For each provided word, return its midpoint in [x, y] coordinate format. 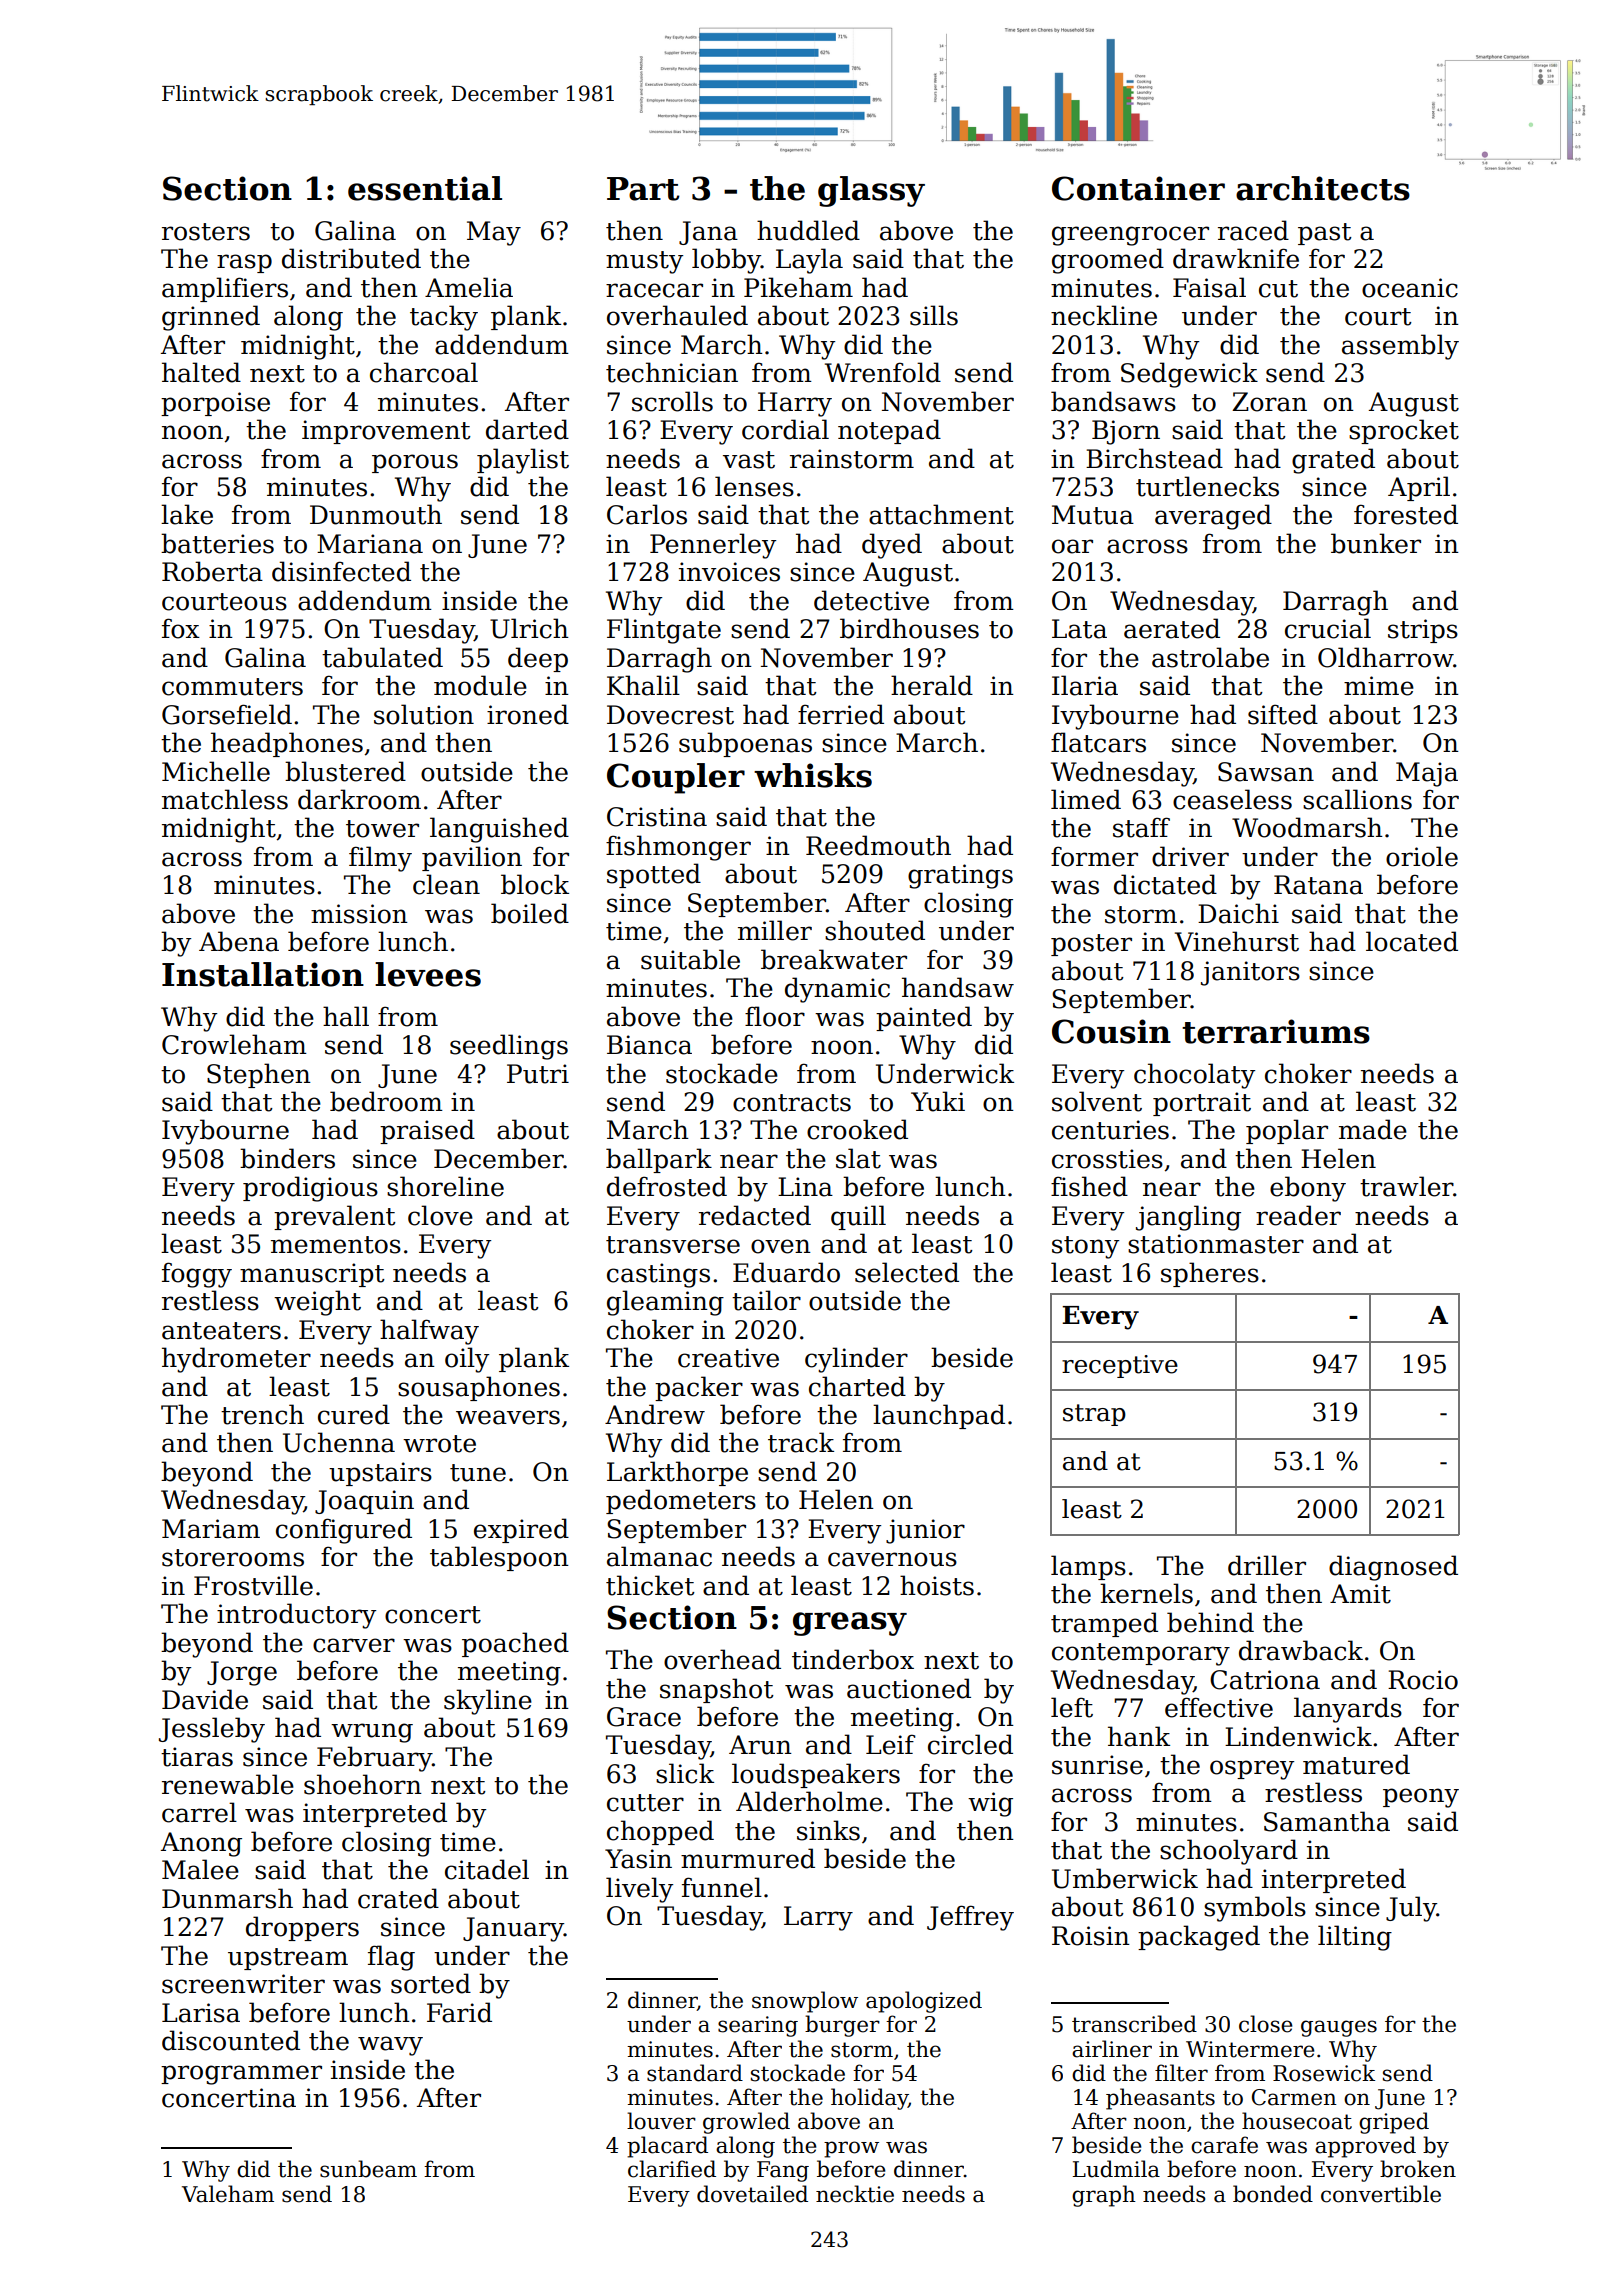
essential [425, 188]
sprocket [1404, 431]
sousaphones [479, 1388]
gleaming [665, 1303]
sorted [431, 1983]
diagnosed [1393, 1568]
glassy [871, 191]
